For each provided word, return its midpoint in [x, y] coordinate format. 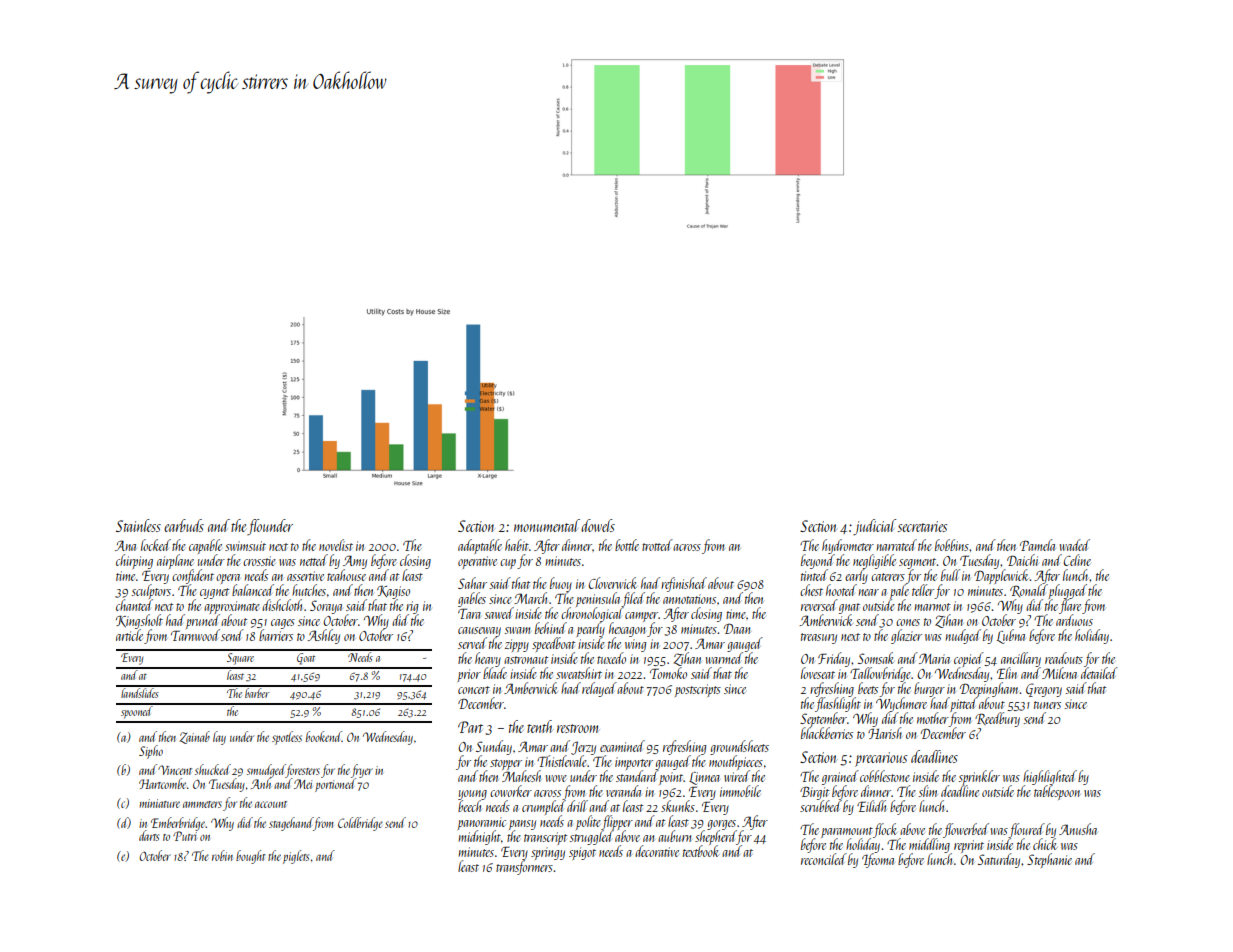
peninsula [599, 599]
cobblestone [885, 776]
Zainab [195, 737]
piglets [296, 857]
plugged [1067, 592]
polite [588, 822]
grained [840, 778]
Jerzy [583, 749]
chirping [134, 561]
